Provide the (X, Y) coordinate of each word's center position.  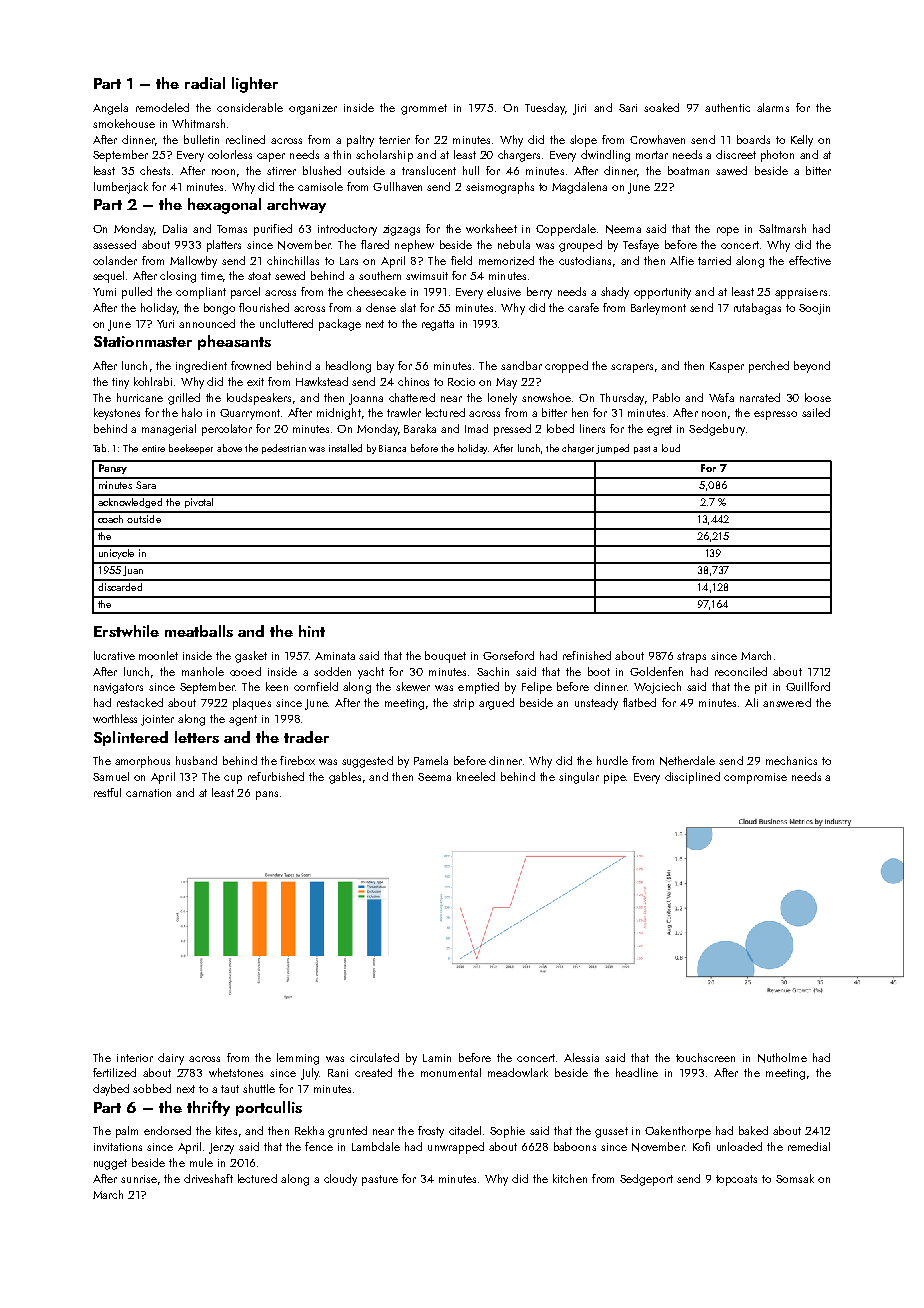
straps (691, 657)
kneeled (476, 776)
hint (312, 631)
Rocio (461, 382)
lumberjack (121, 188)
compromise (755, 778)
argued (496, 704)
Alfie (682, 260)
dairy (171, 1059)
